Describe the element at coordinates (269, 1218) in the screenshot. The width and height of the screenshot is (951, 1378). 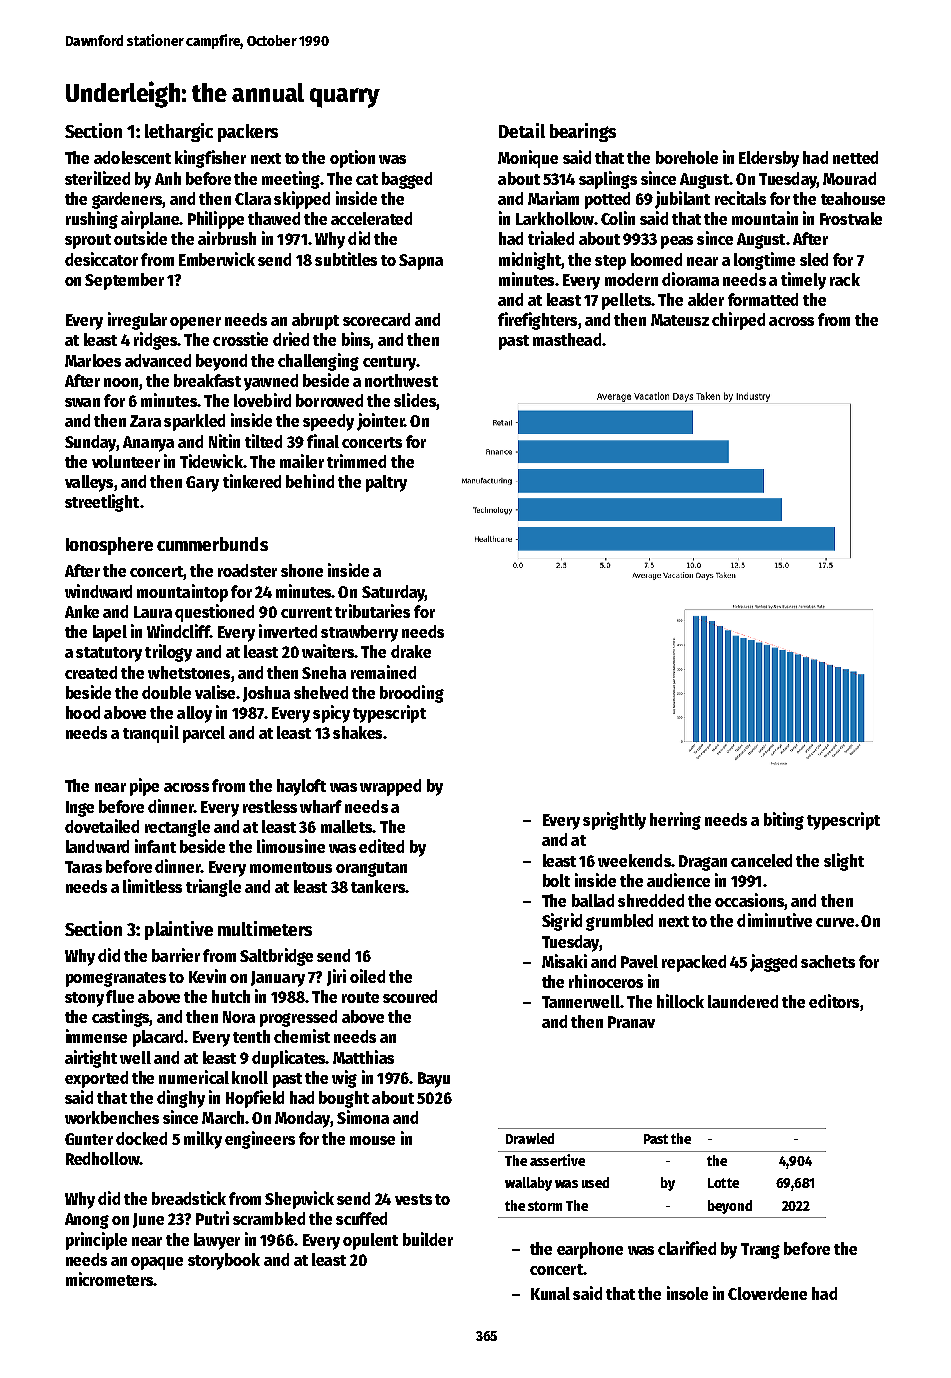
I see `scrambled` at that location.
